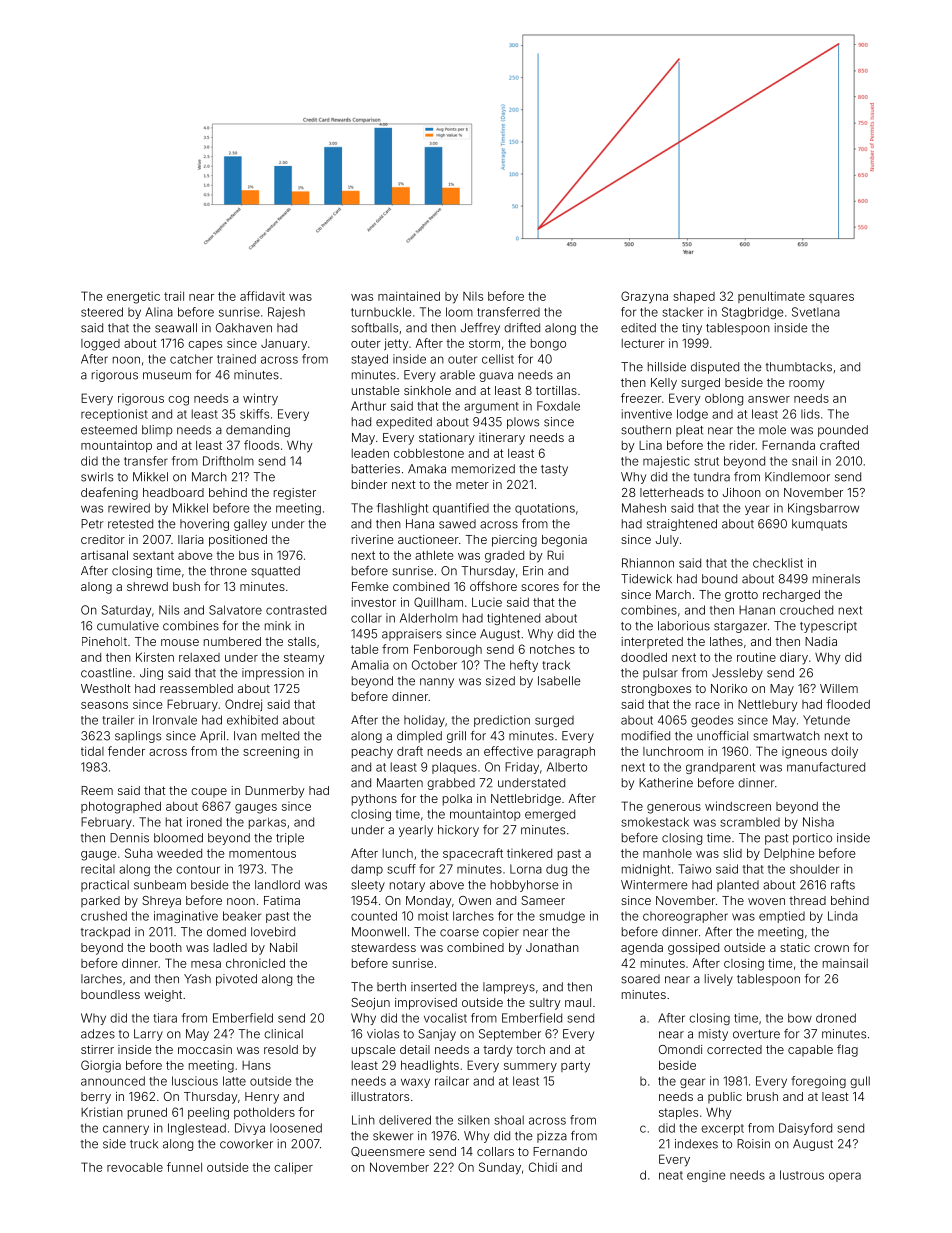 The width and height of the image is (952, 1233). What do you see at coordinates (396, 344) in the image?
I see `jetty` at bounding box center [396, 344].
